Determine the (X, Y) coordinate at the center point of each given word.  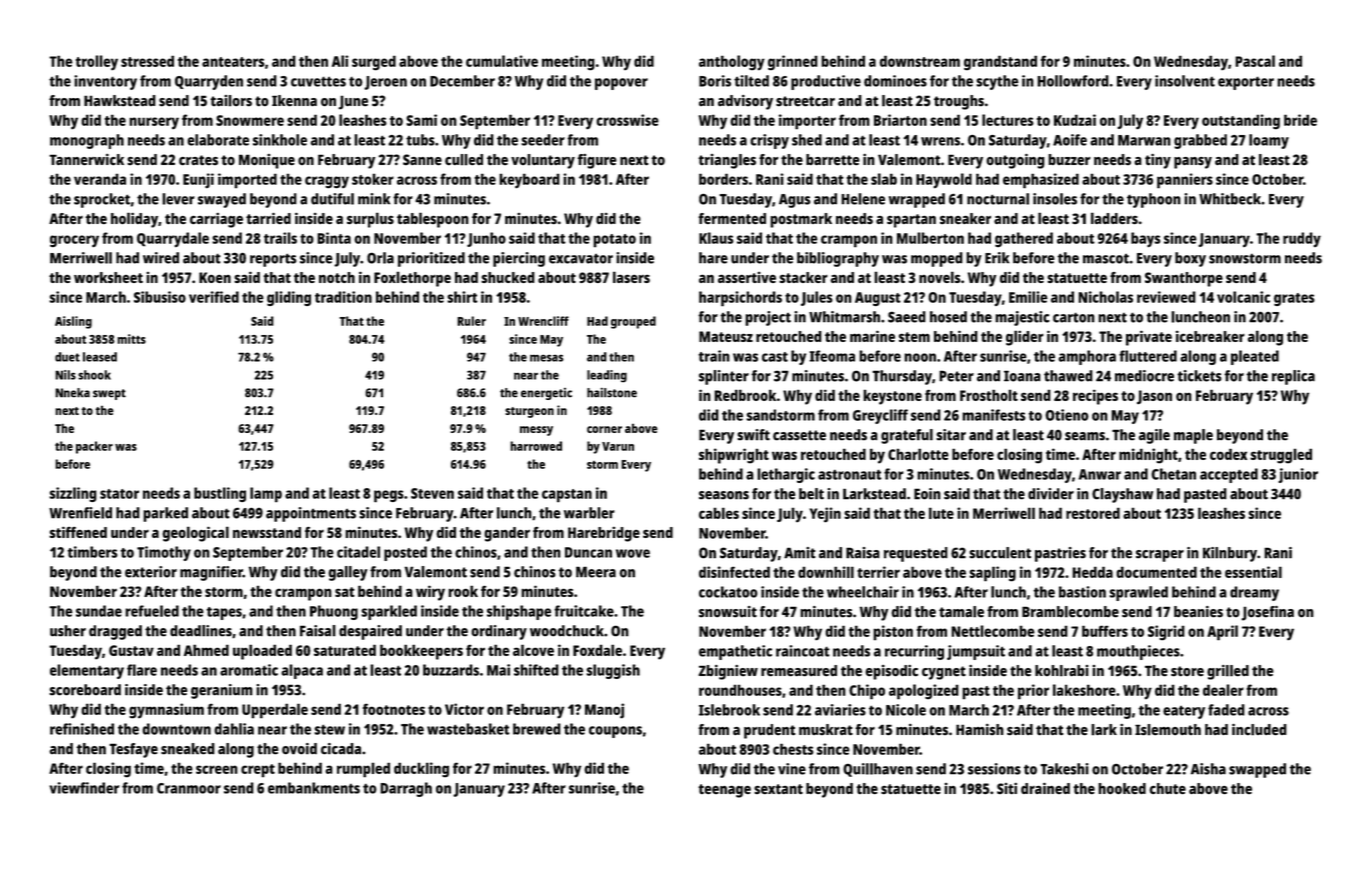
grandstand (1000, 62)
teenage (724, 791)
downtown (176, 729)
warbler (589, 513)
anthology (732, 63)
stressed (147, 61)
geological (196, 534)
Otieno (1067, 415)
